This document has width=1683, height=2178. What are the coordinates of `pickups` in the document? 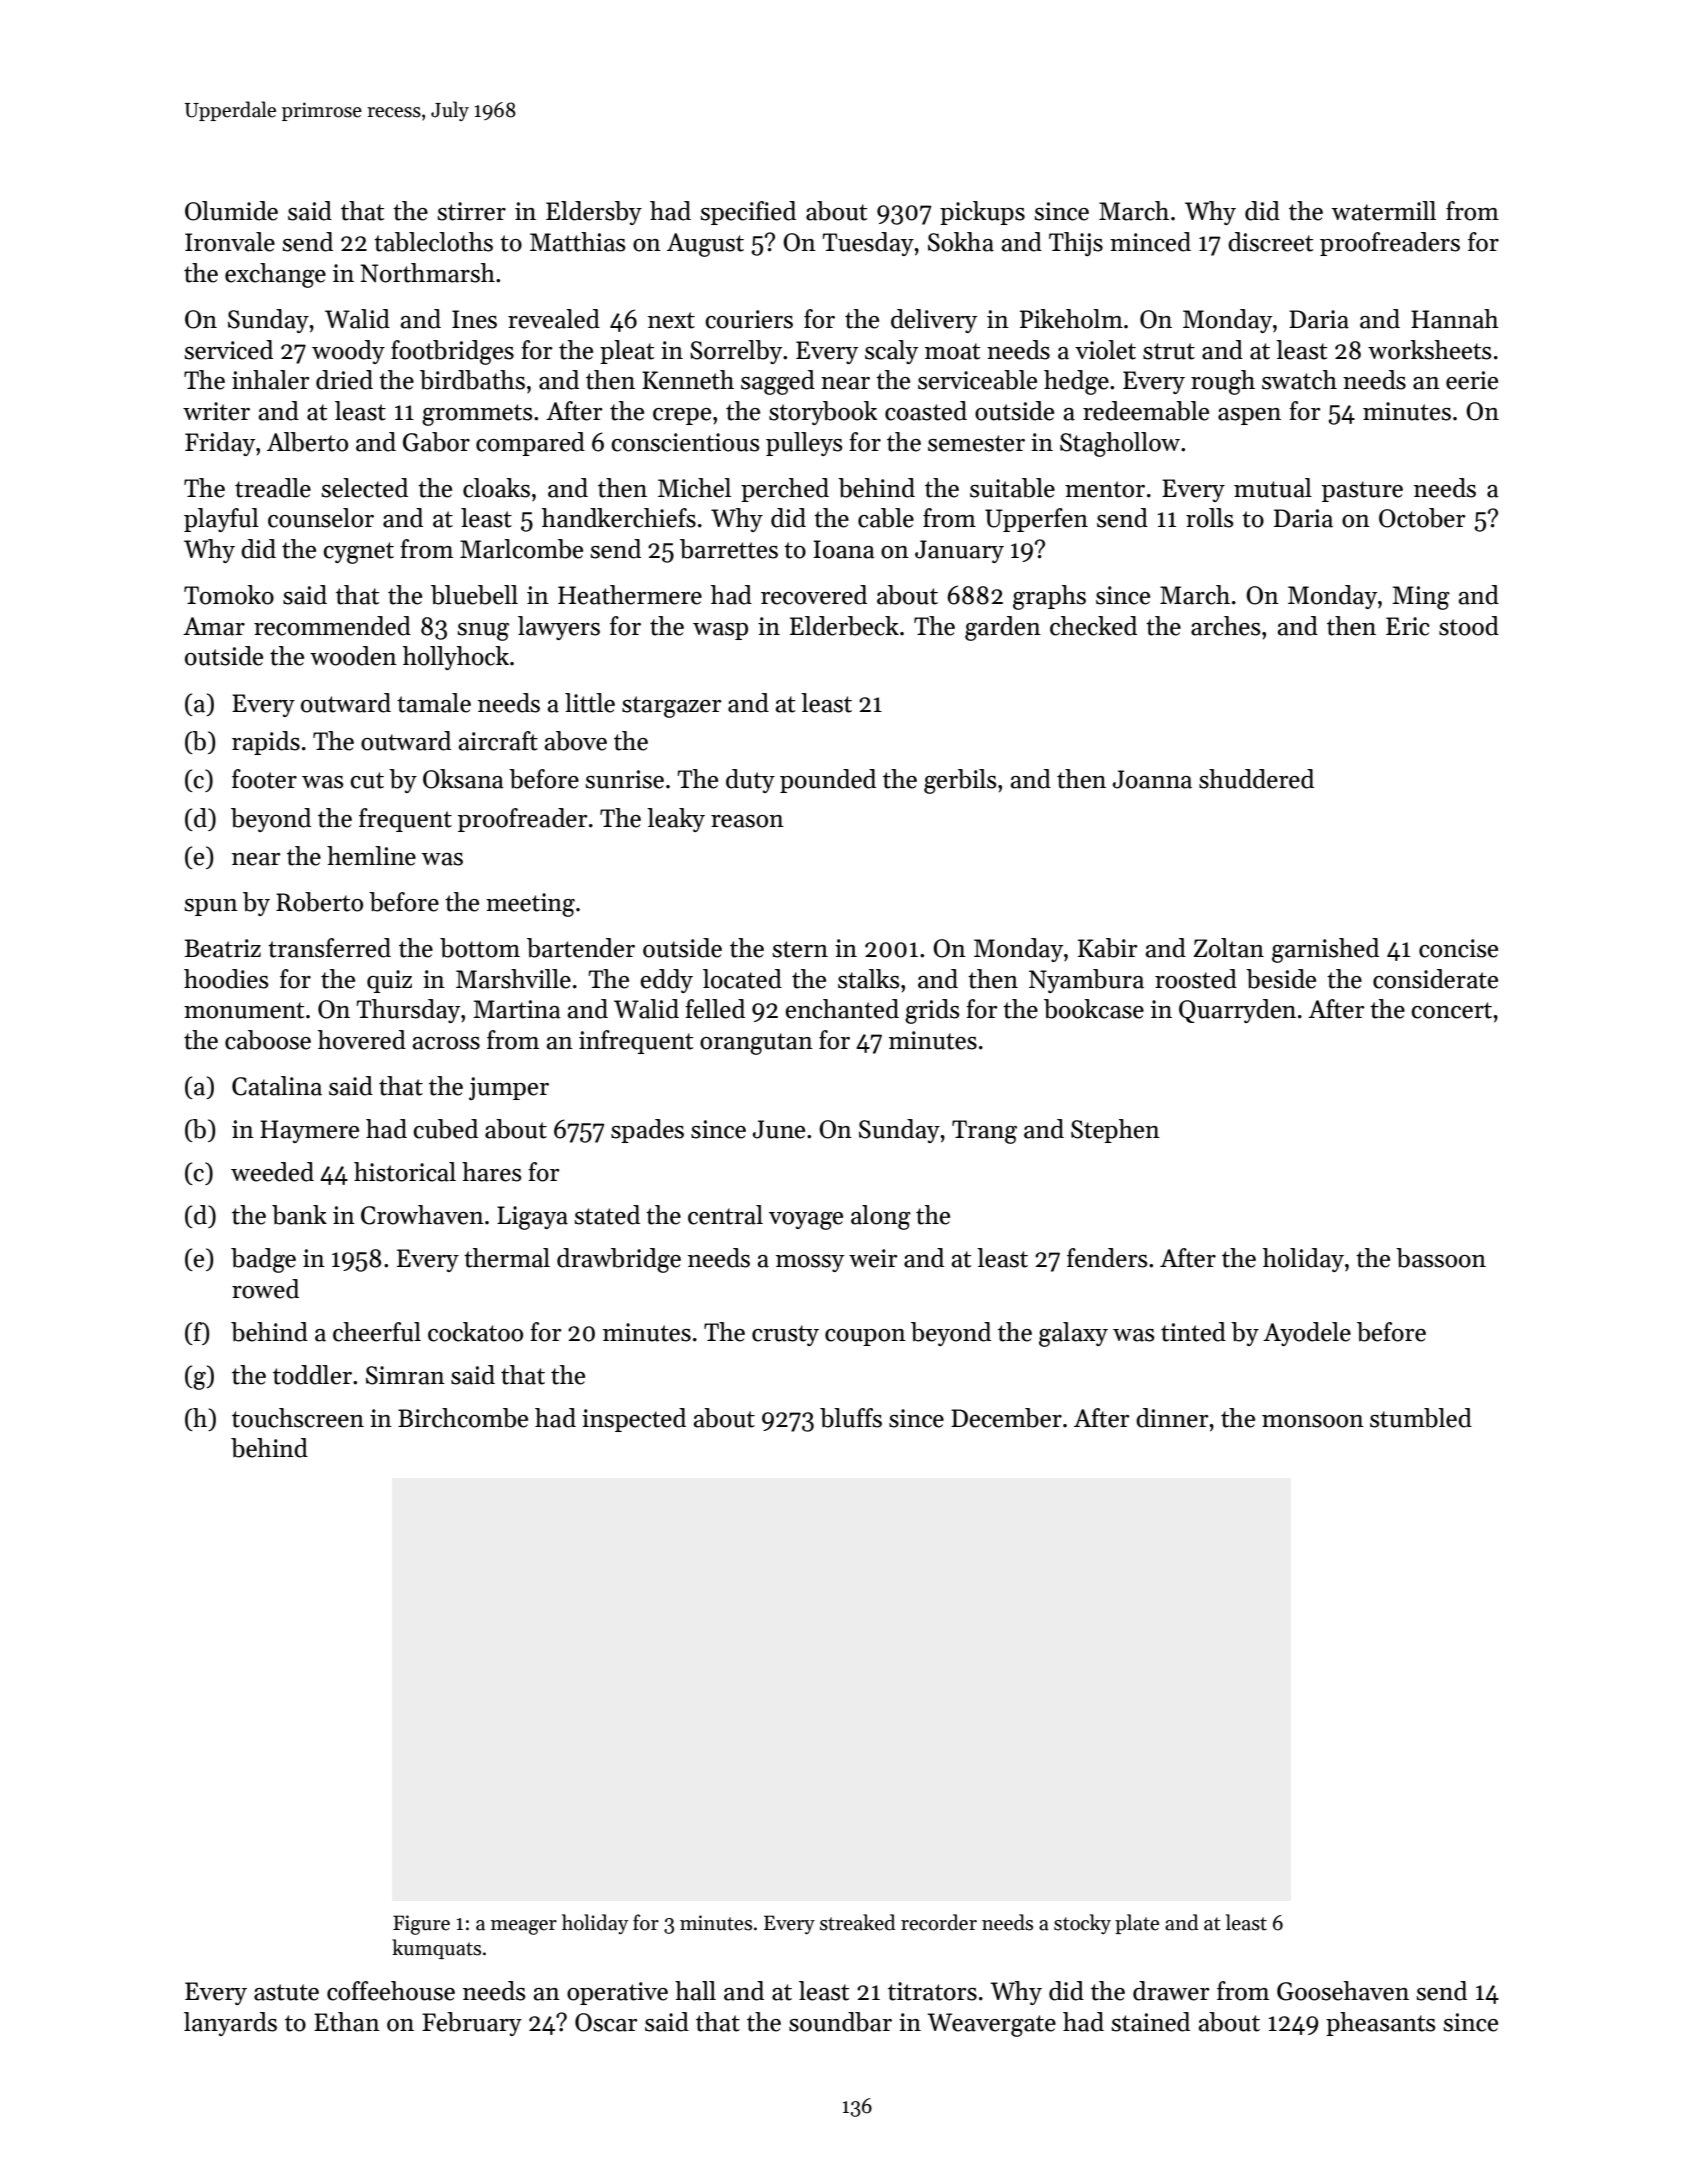 It's located at (982, 213).
